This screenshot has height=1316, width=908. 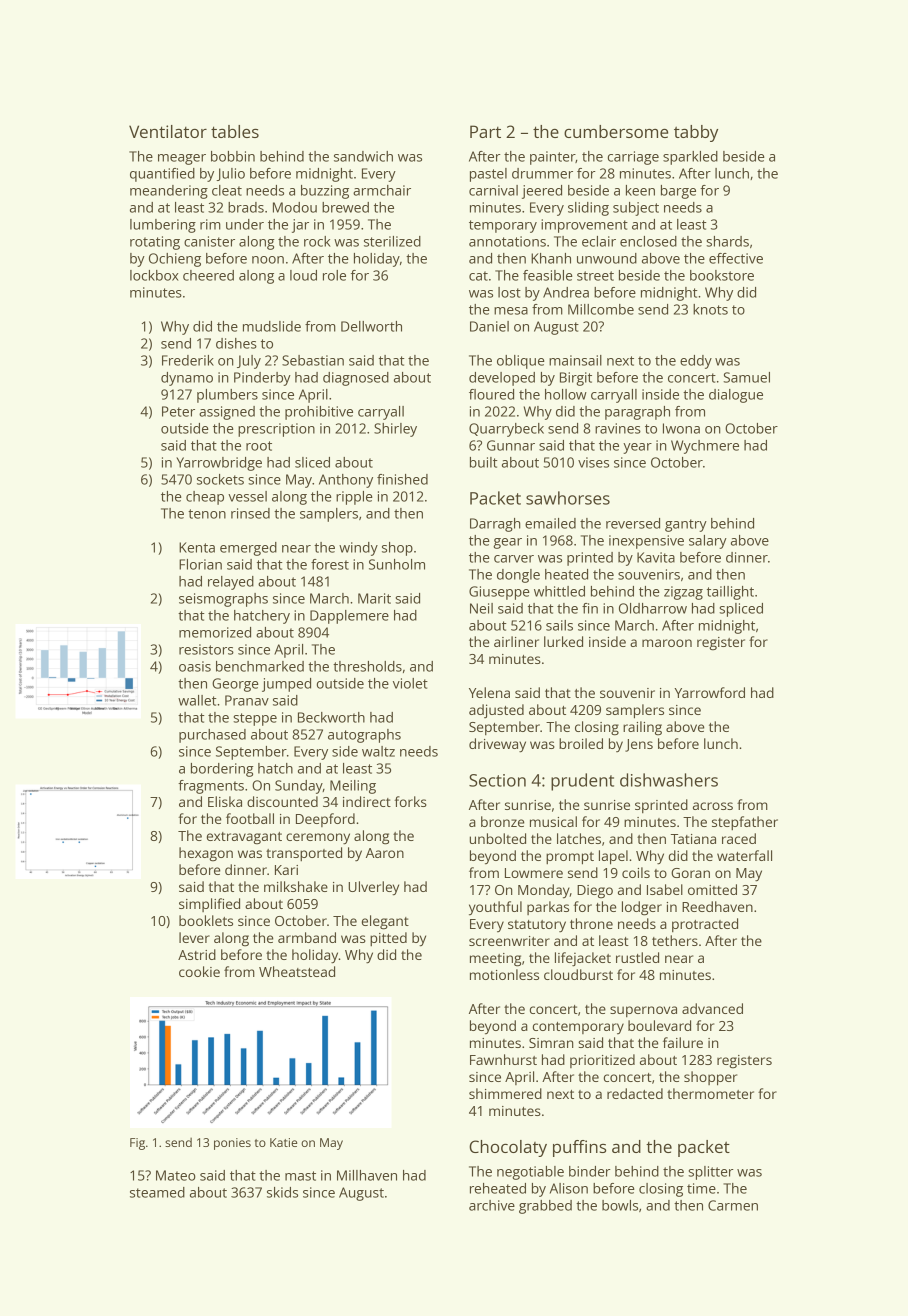 What do you see at coordinates (250, 513) in the screenshot?
I see `rinsed` at bounding box center [250, 513].
